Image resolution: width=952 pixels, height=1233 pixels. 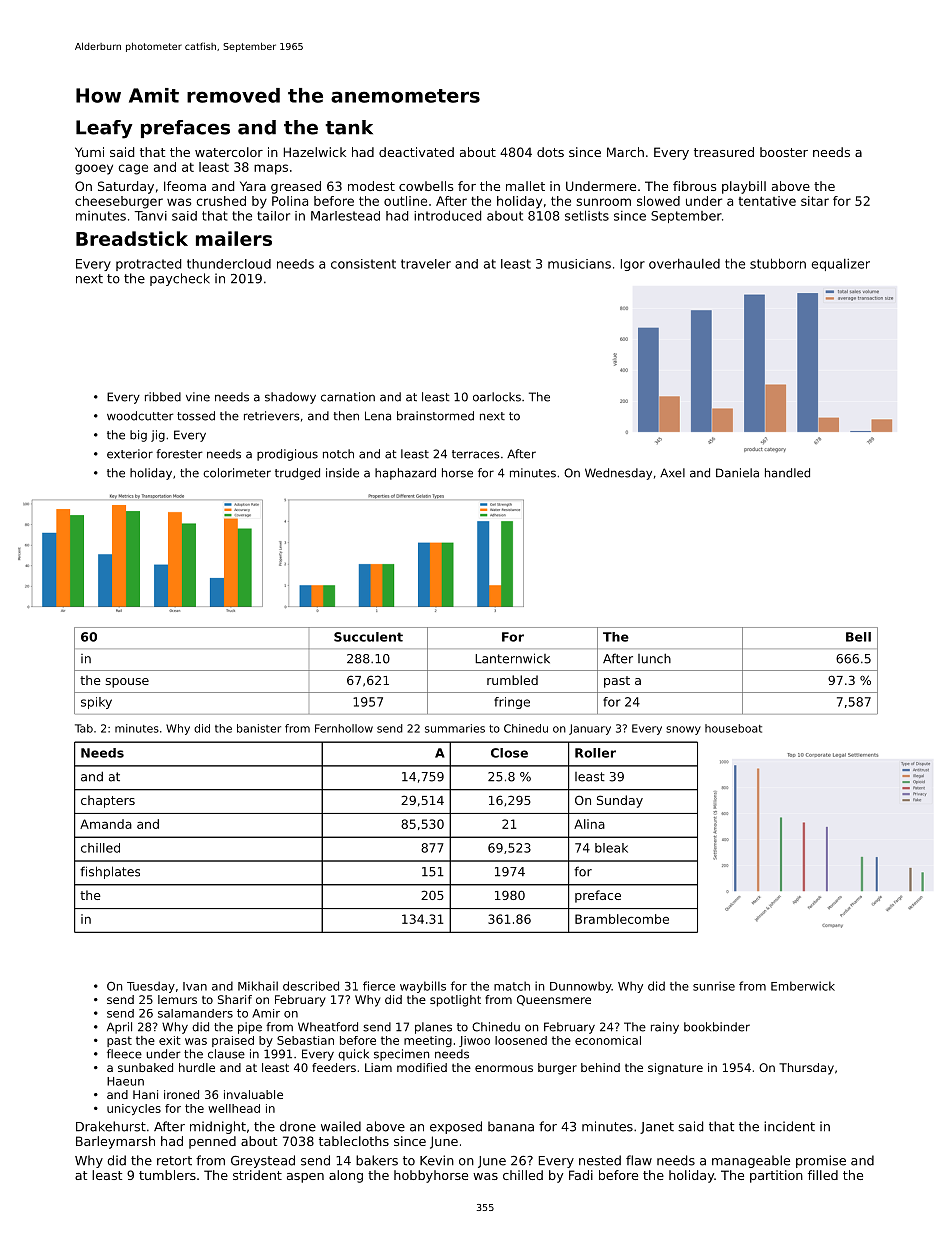 What do you see at coordinates (130, 454) in the image?
I see `exterior` at bounding box center [130, 454].
